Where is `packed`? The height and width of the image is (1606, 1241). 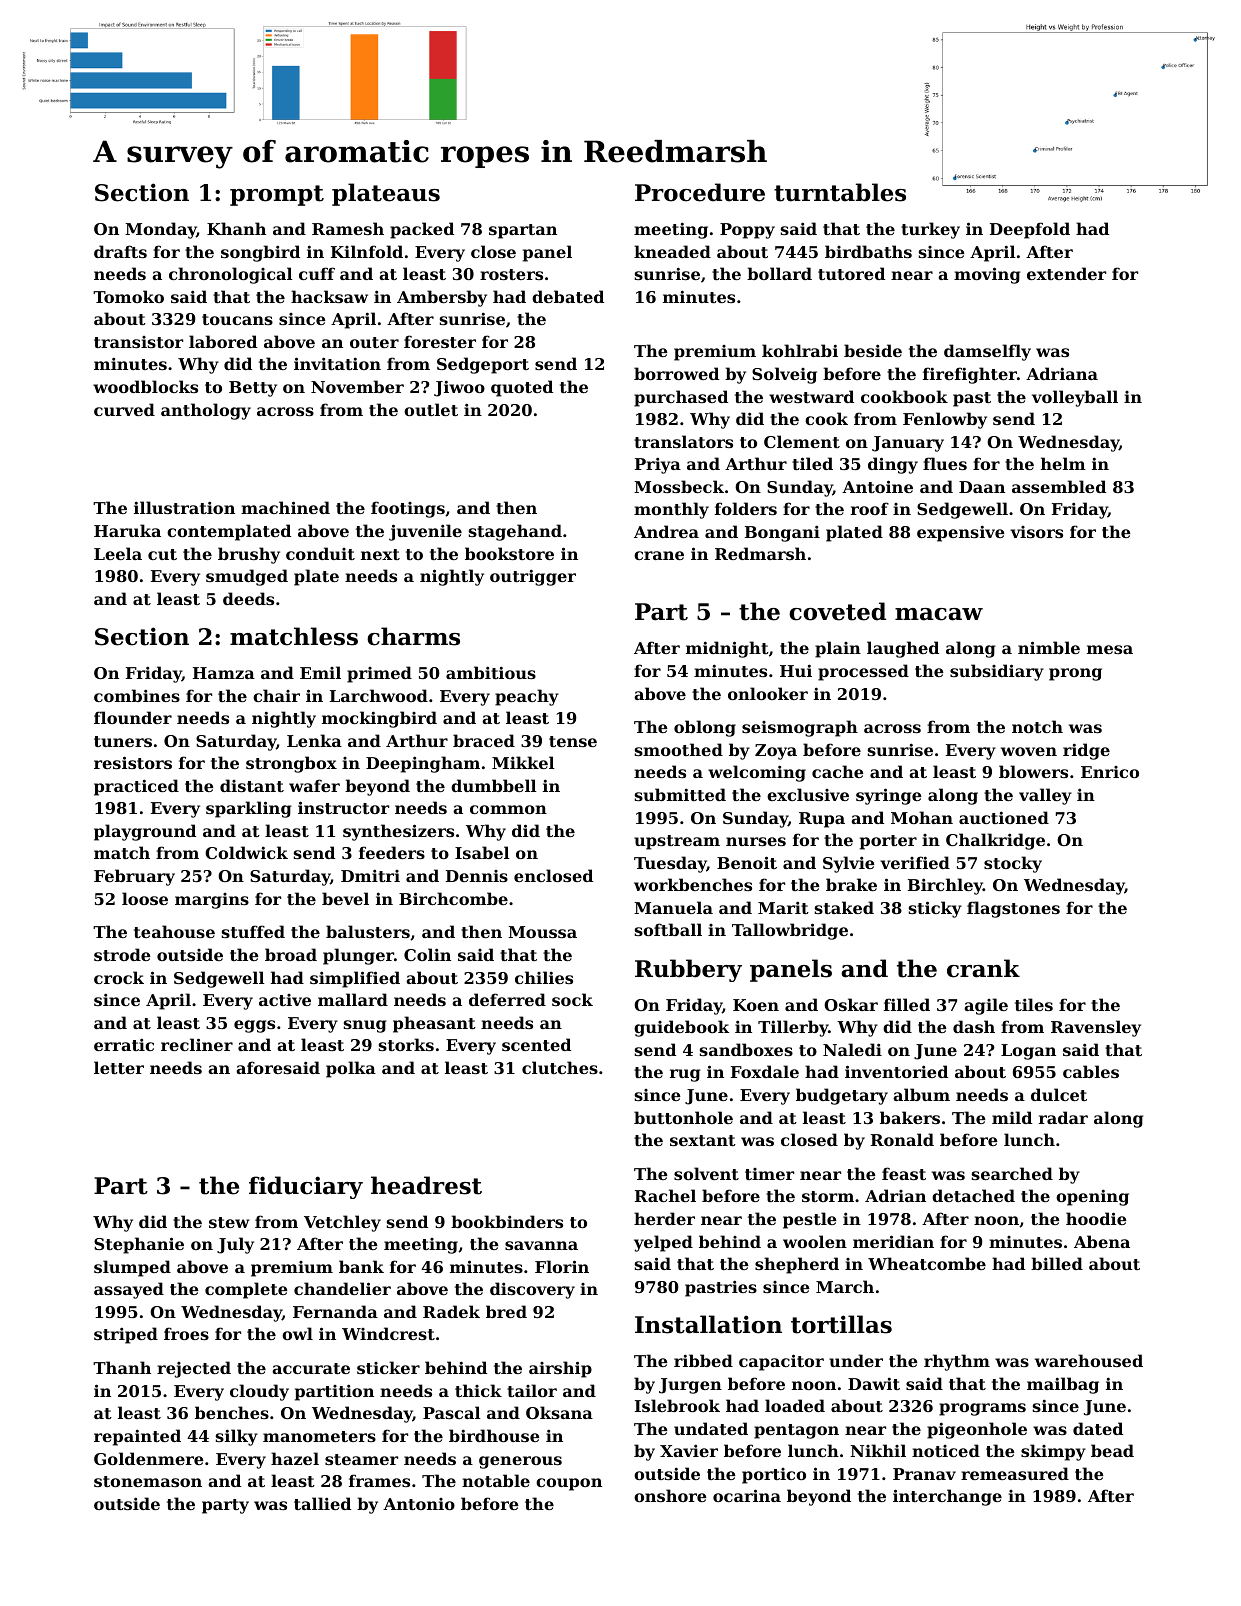
packed is located at coordinates (422, 230).
